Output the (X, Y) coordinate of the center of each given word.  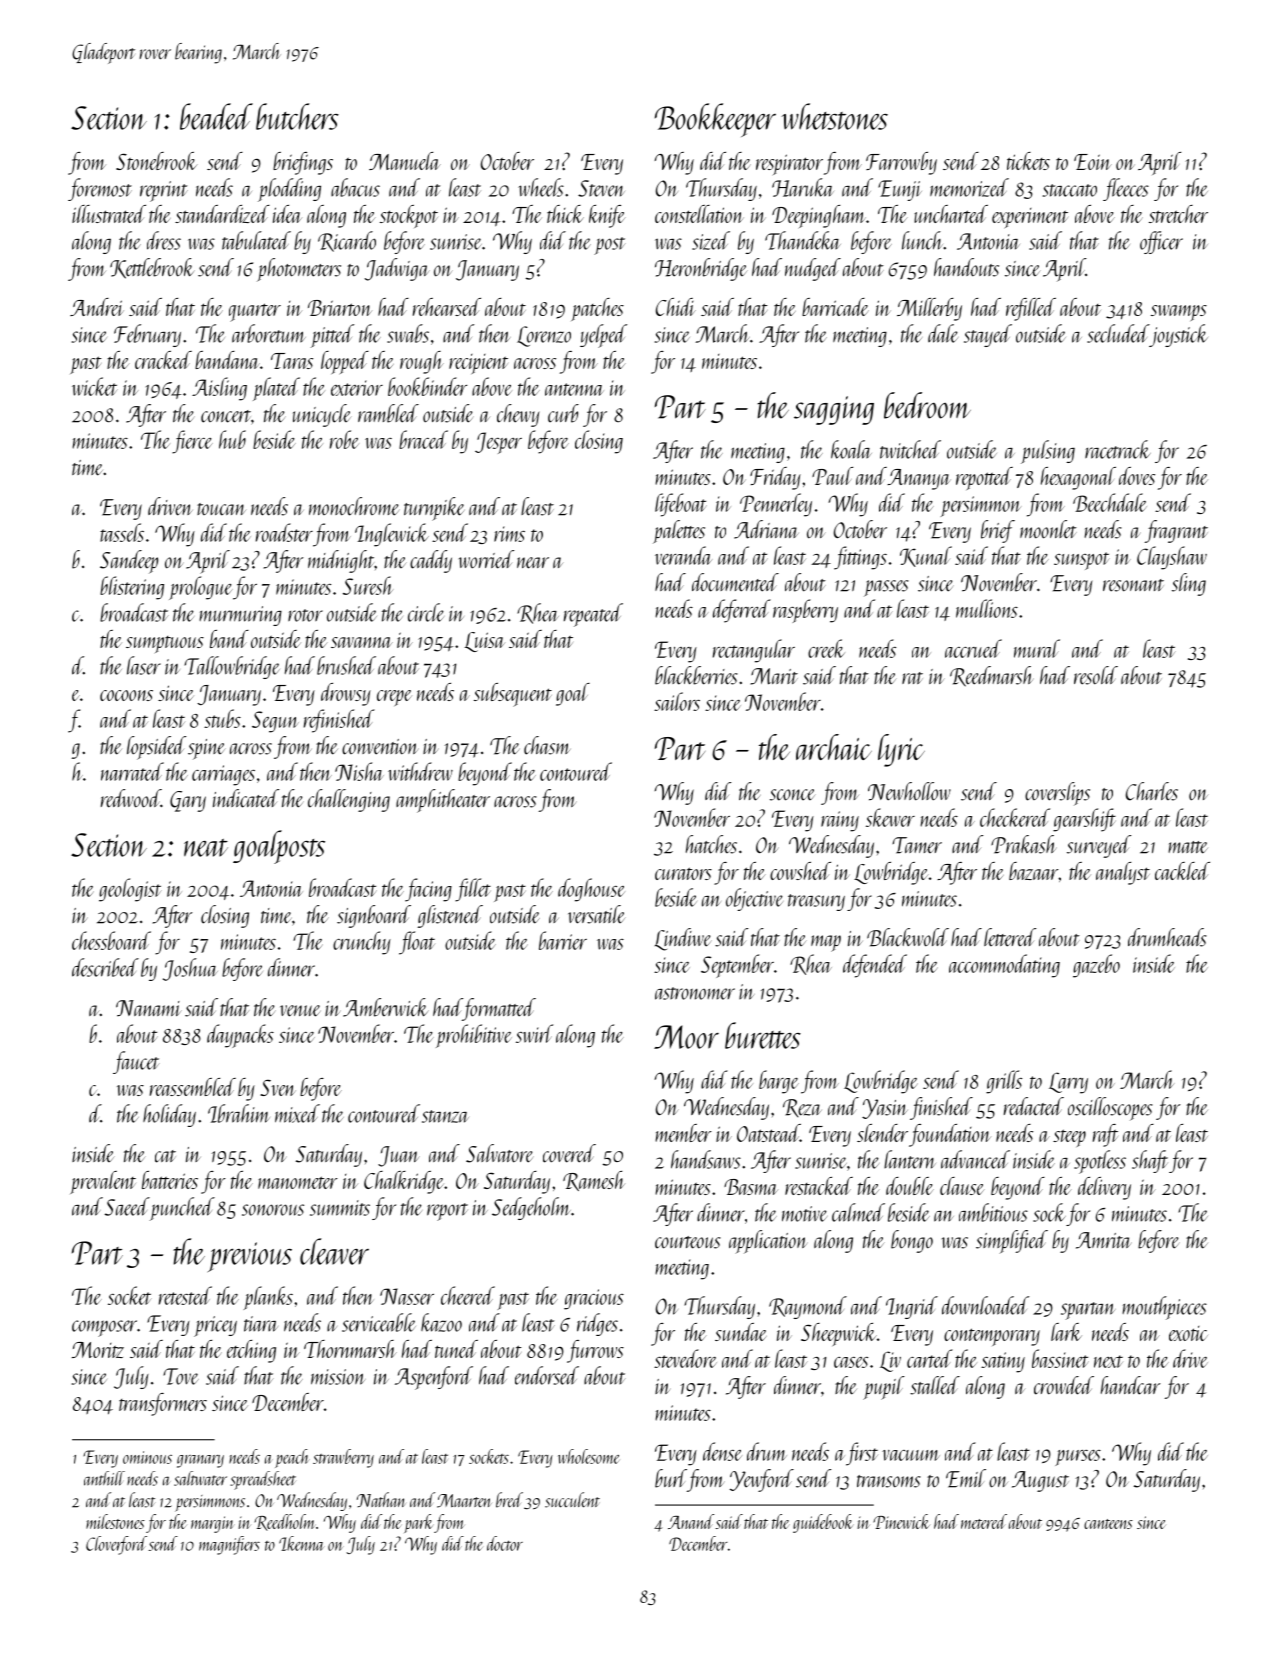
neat (206, 848)
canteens (1108, 1524)
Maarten (464, 1501)
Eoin (1093, 162)
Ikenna (302, 1543)
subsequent (513, 695)
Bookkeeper (715, 120)
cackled (1182, 871)
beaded (216, 116)
